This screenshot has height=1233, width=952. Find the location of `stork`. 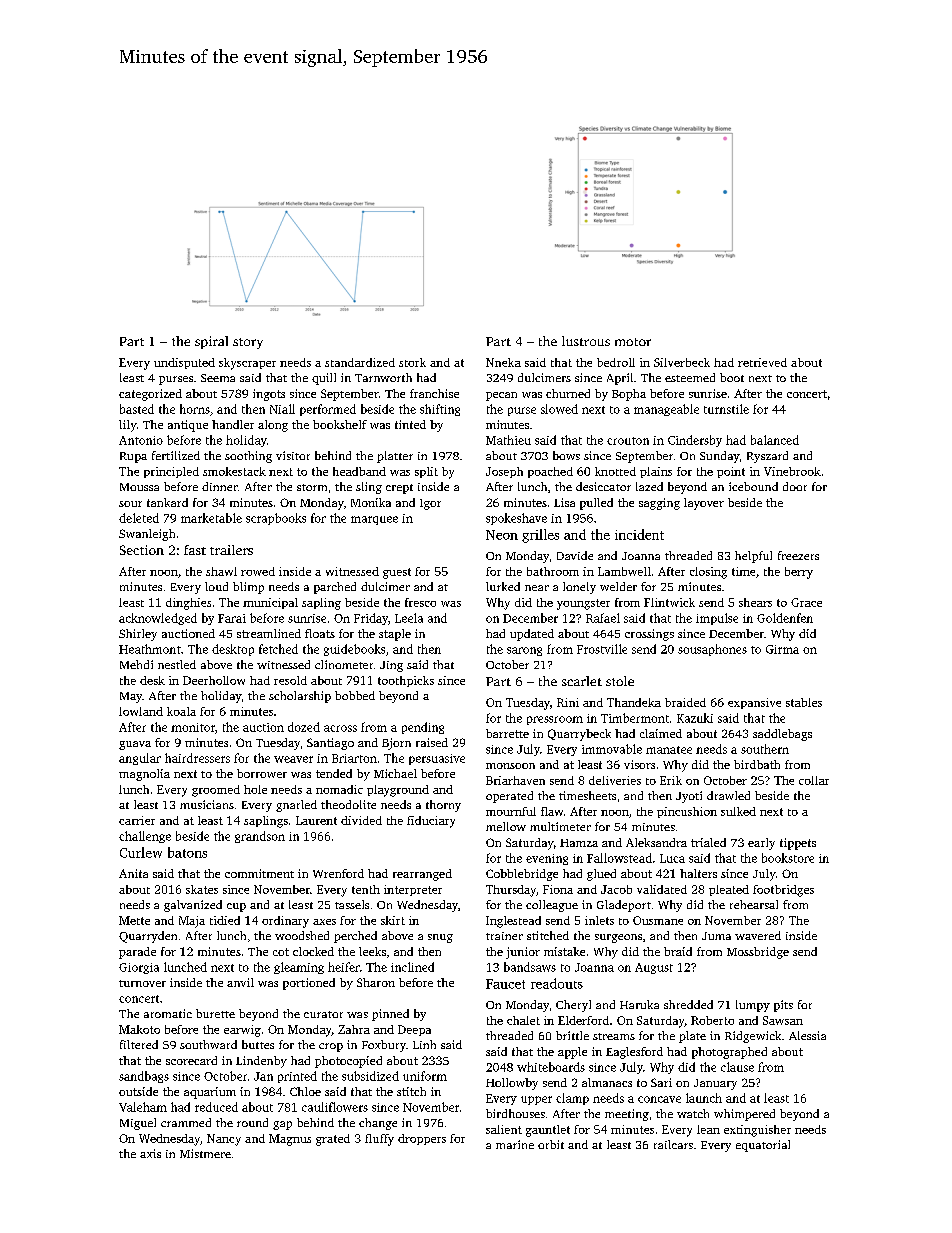

stork is located at coordinates (412, 362).
